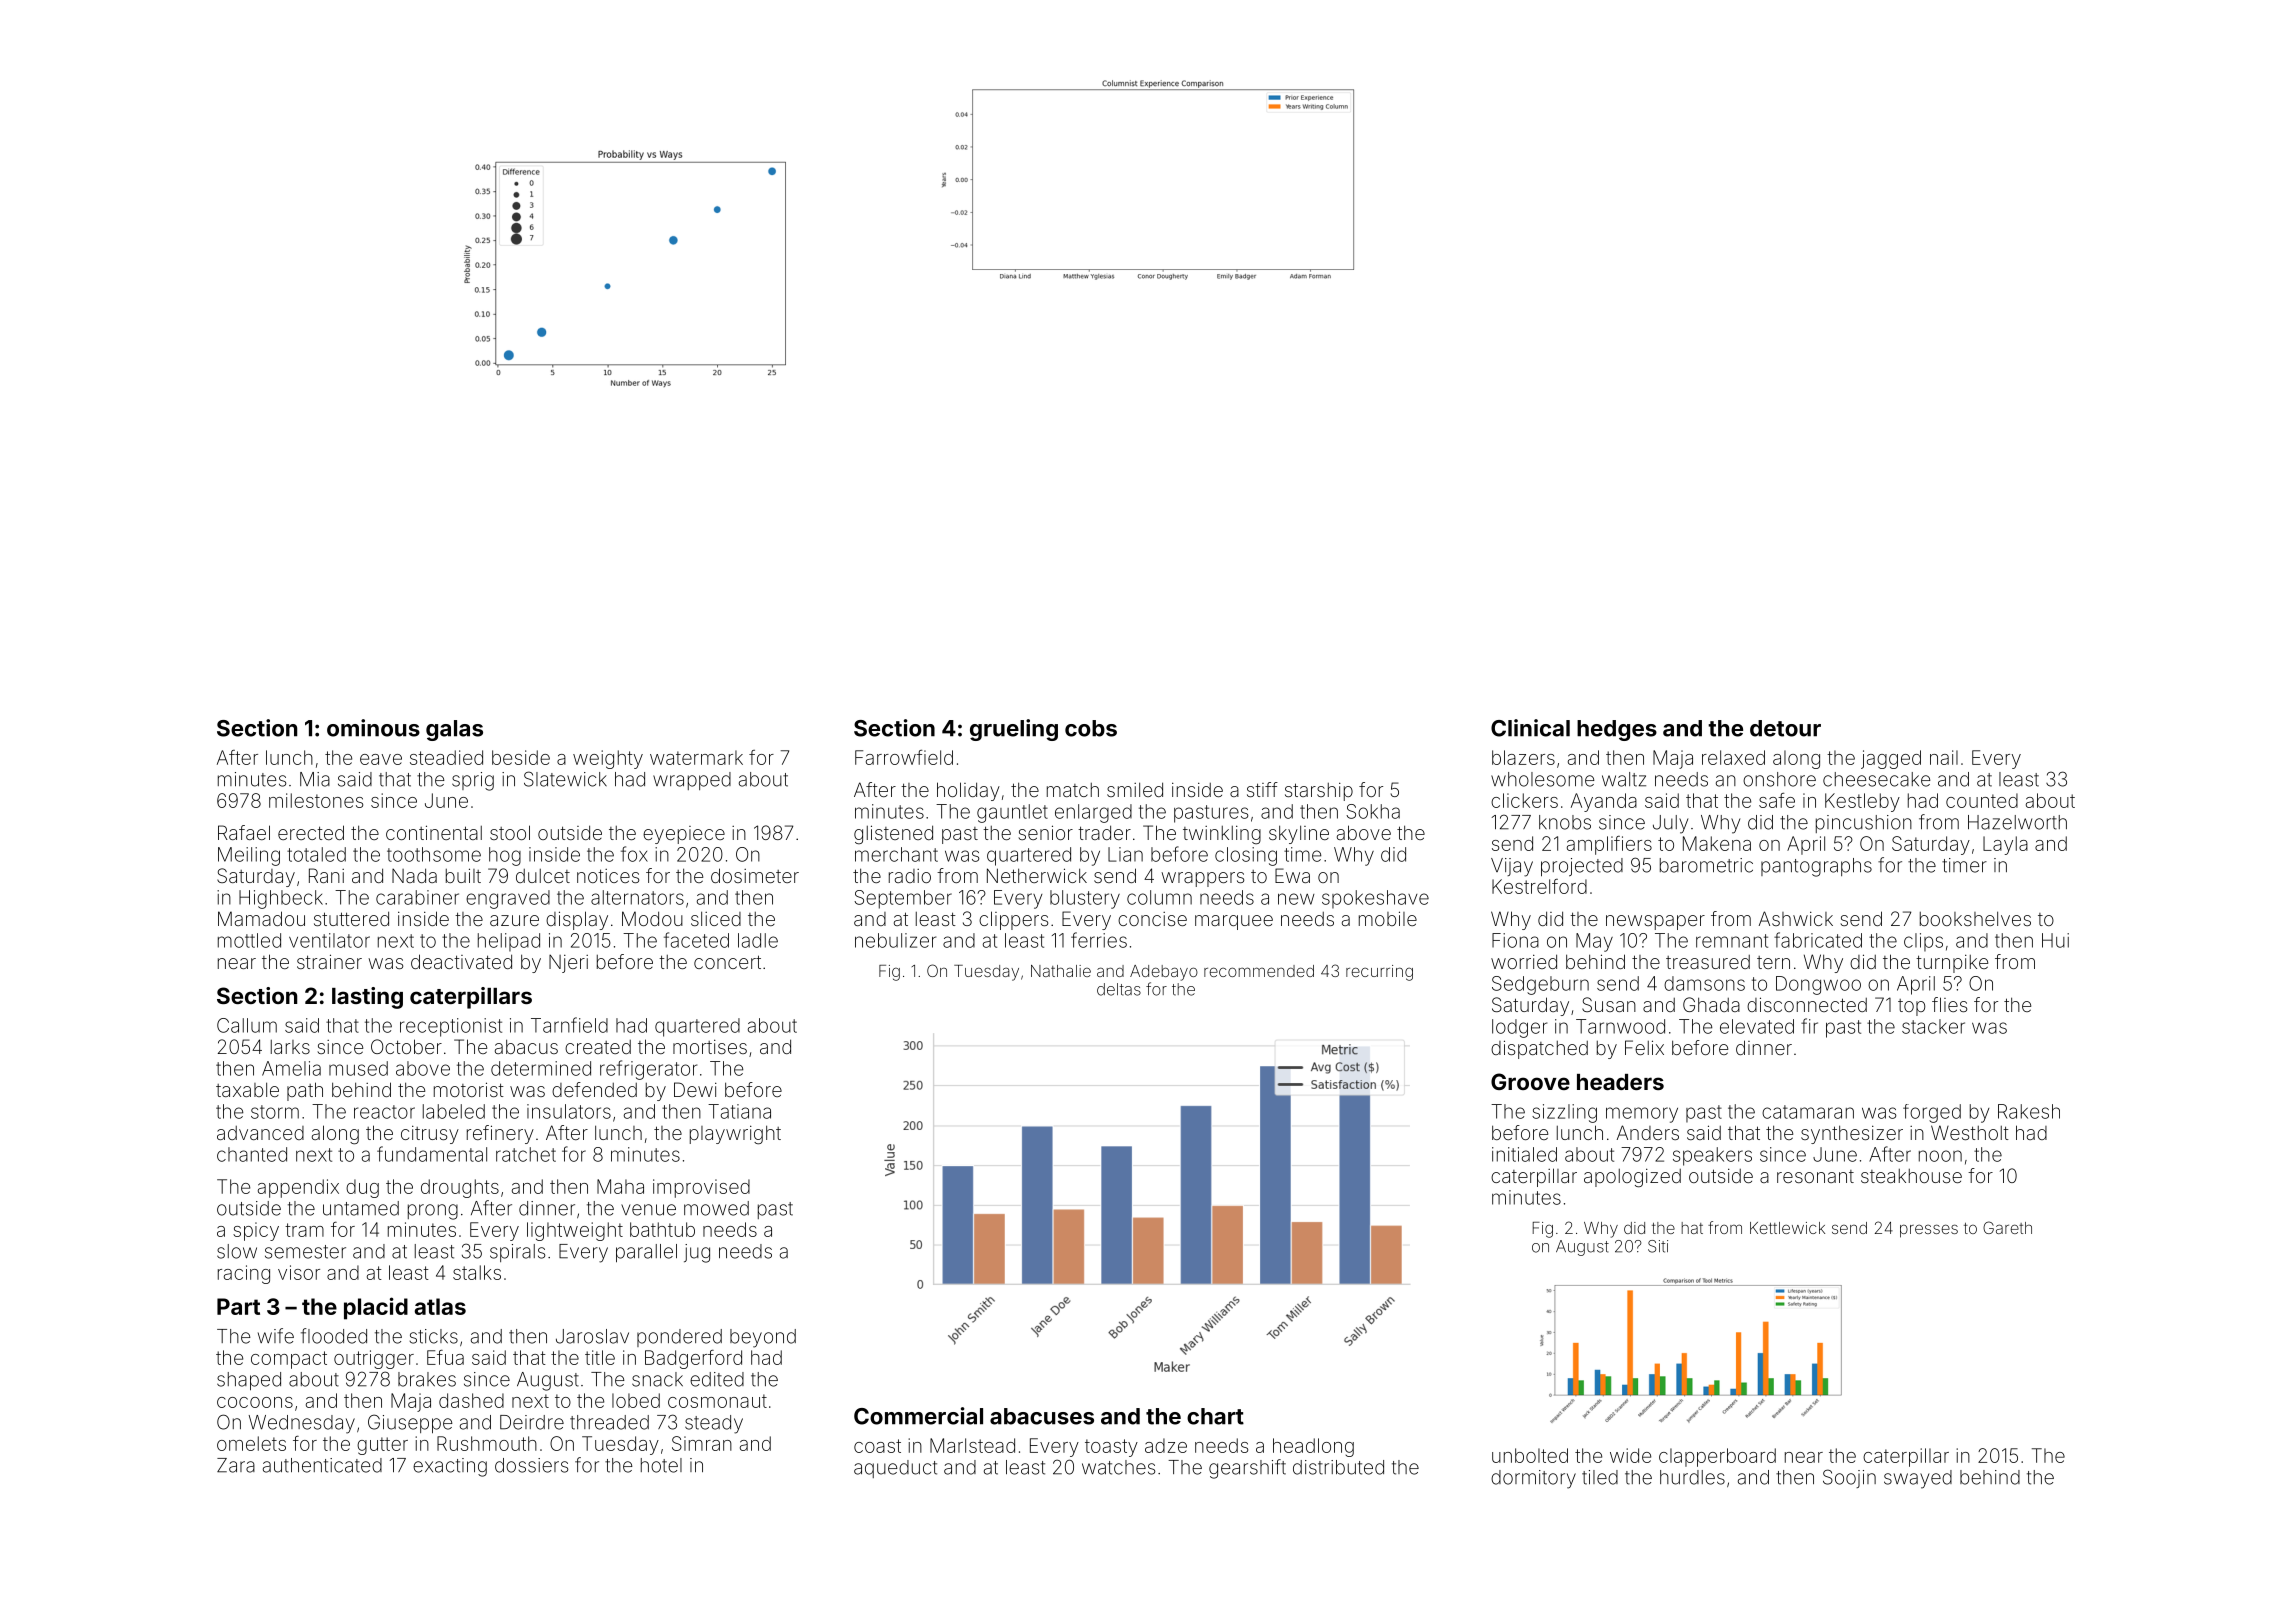  I want to click on Tarnfield, so click(569, 1025).
